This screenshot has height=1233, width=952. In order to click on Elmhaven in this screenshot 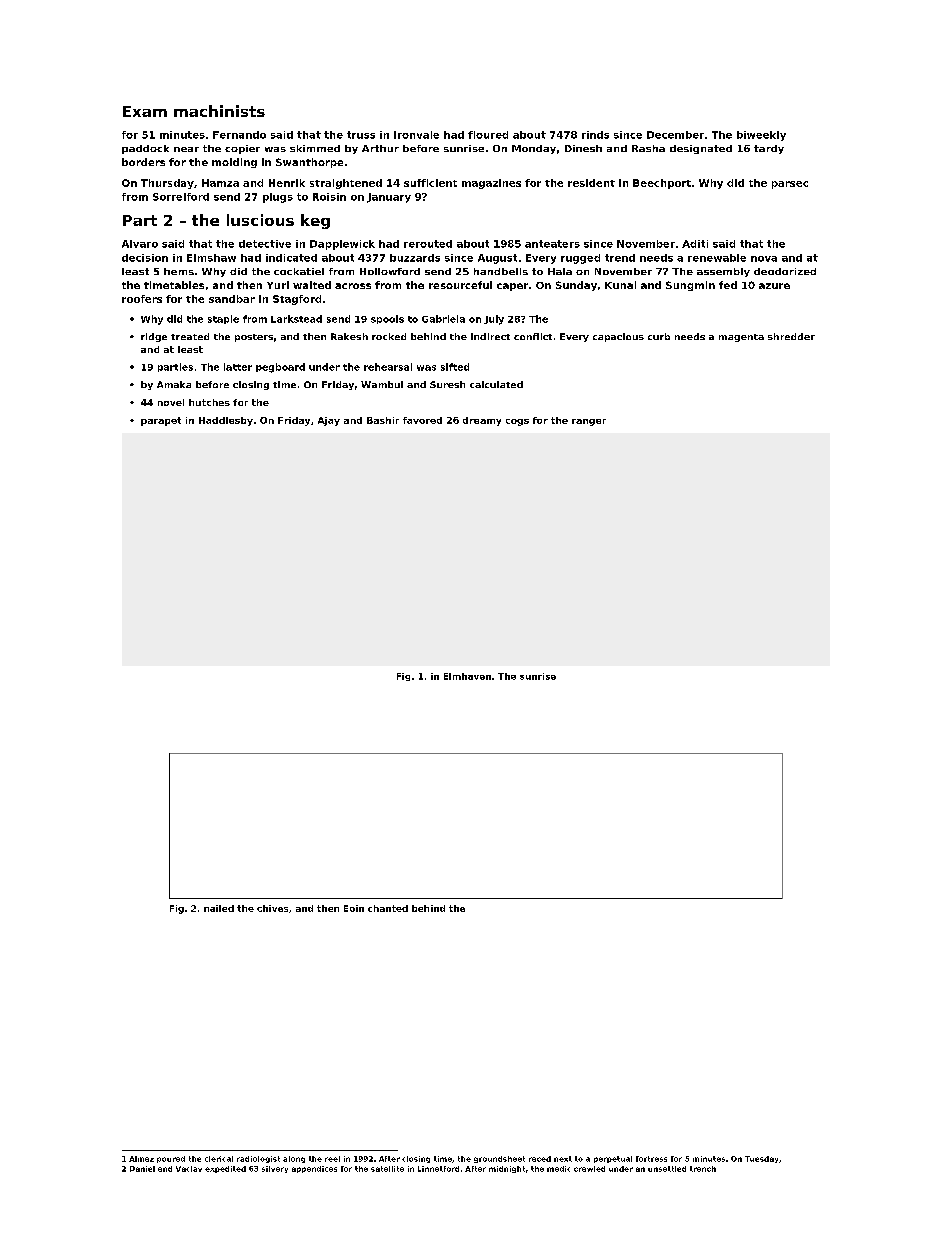, I will do `click(467, 676)`.
